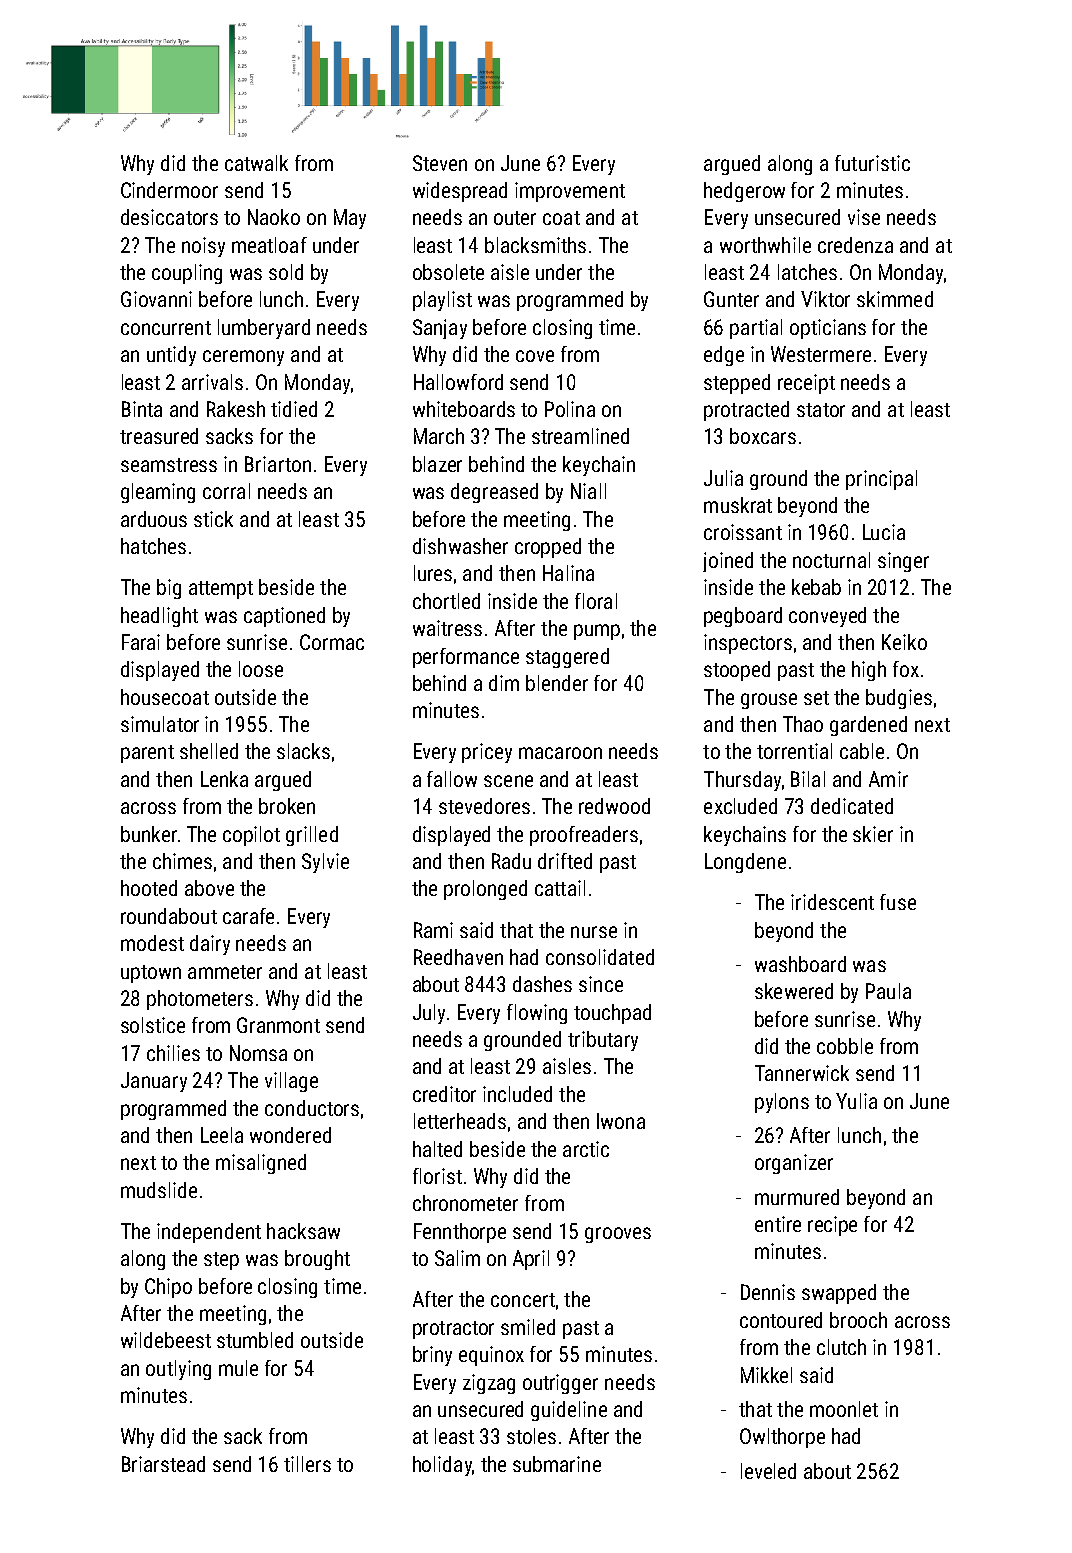 The width and height of the screenshot is (1072, 1553). I want to click on partial, so click(756, 329).
